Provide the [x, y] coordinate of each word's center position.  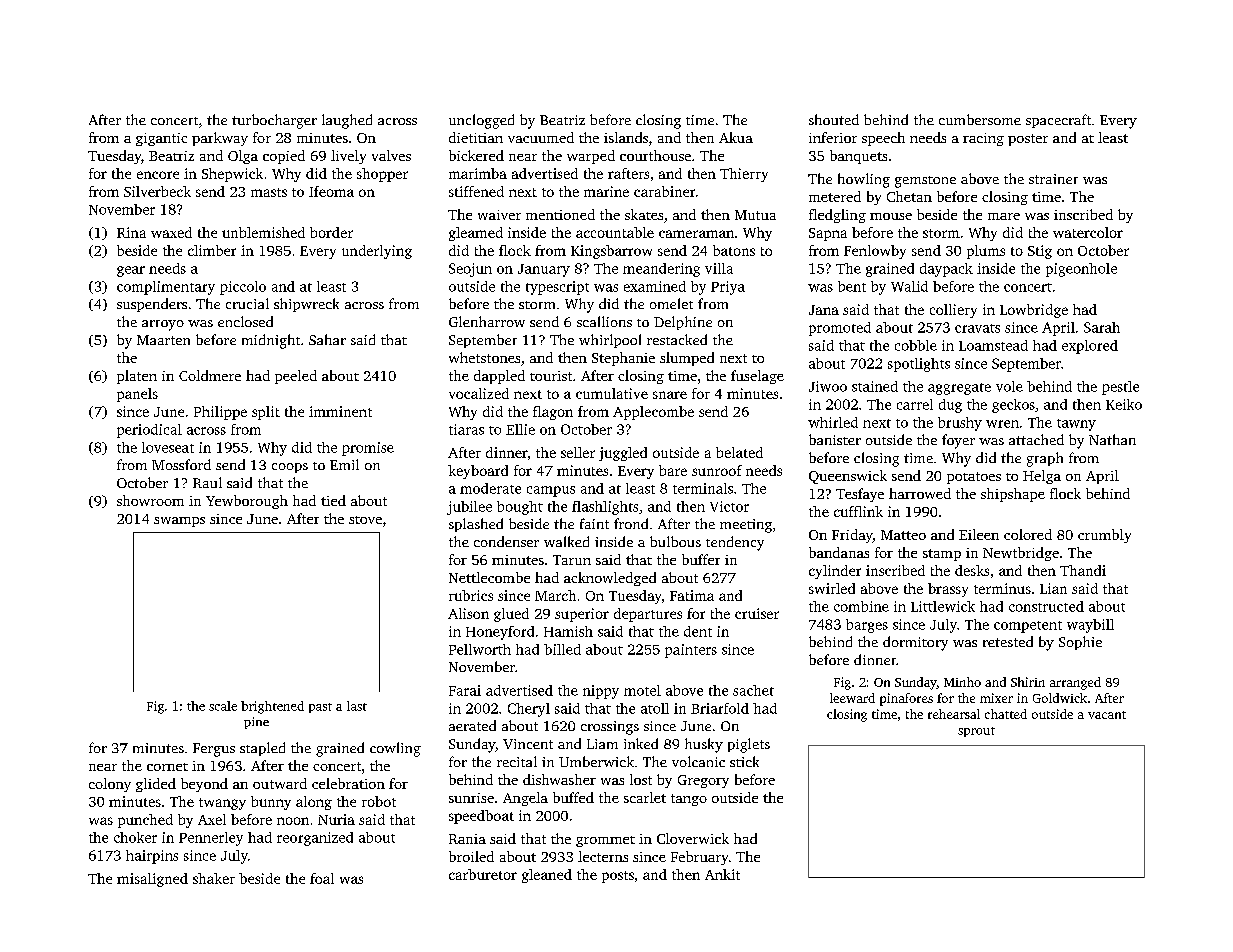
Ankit [722, 874]
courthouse [655, 155]
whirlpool [610, 341]
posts [618, 877]
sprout [976, 732]
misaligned [152, 880]
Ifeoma [331, 191]
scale [223, 706]
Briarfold [720, 708]
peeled [296, 377]
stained [875, 386]
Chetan [909, 196]
